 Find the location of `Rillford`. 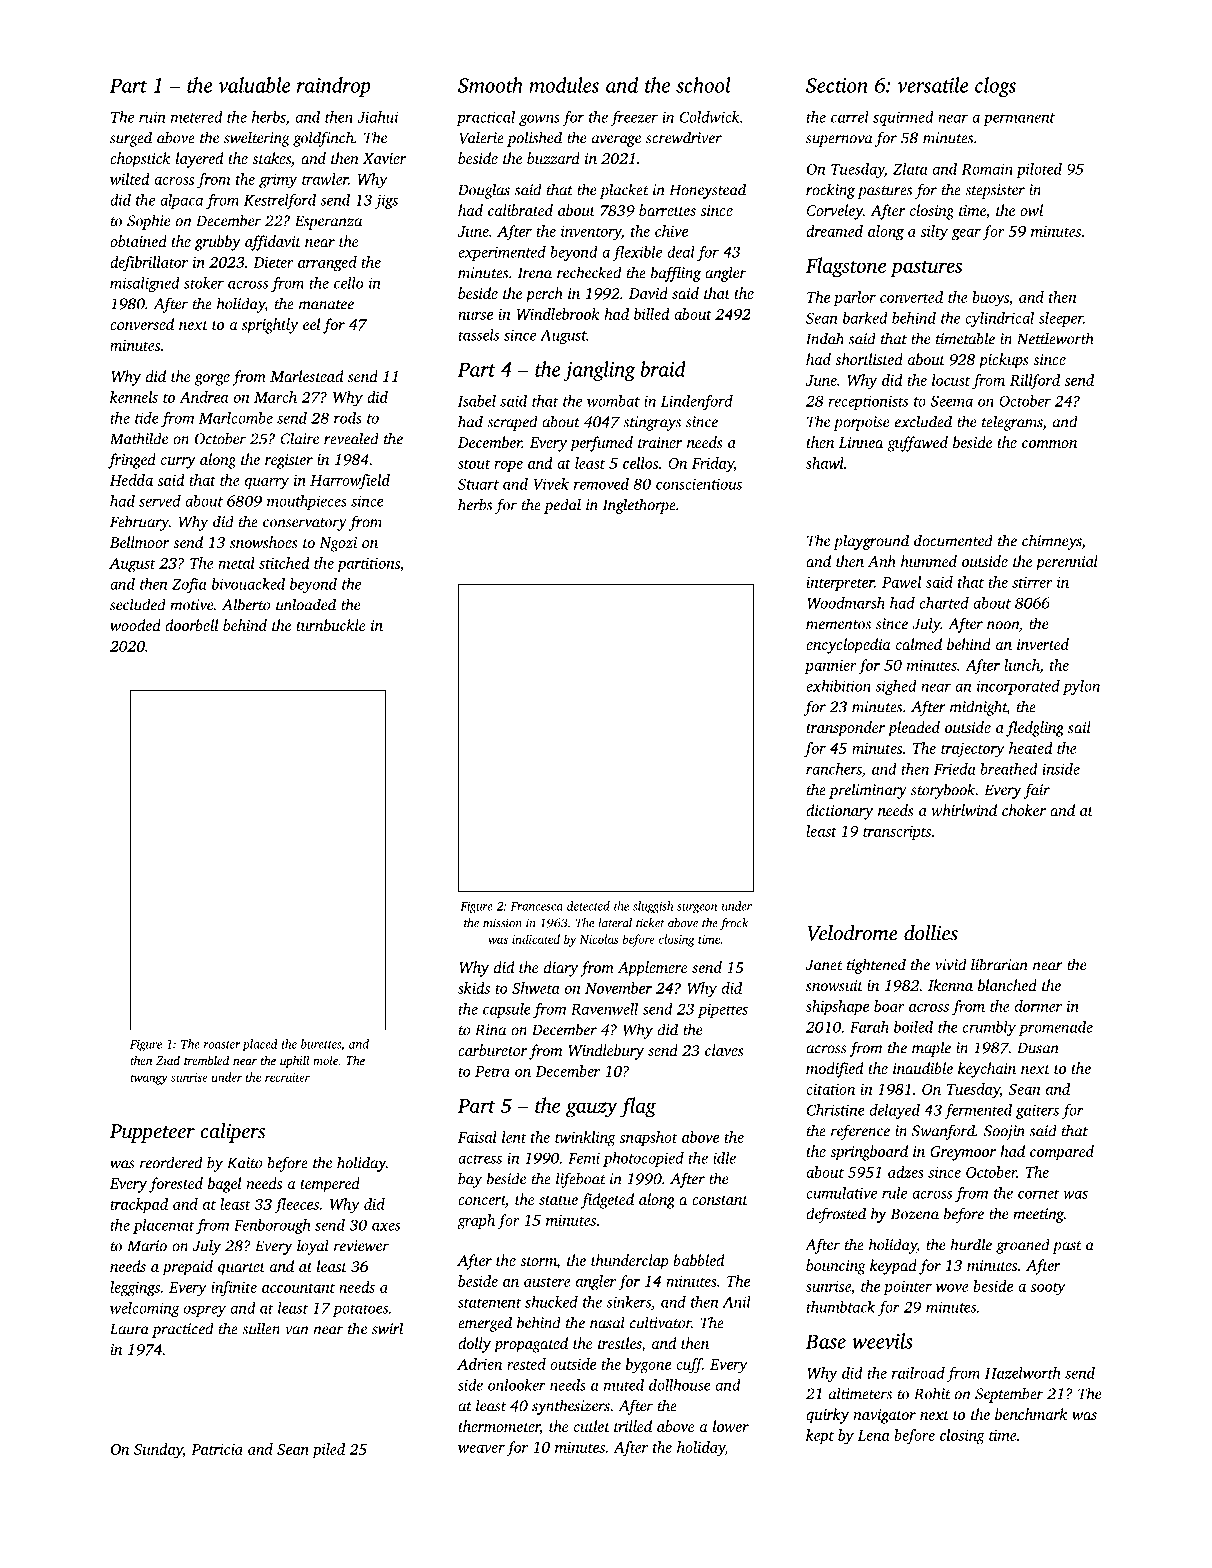

Rillford is located at coordinates (1035, 382).
